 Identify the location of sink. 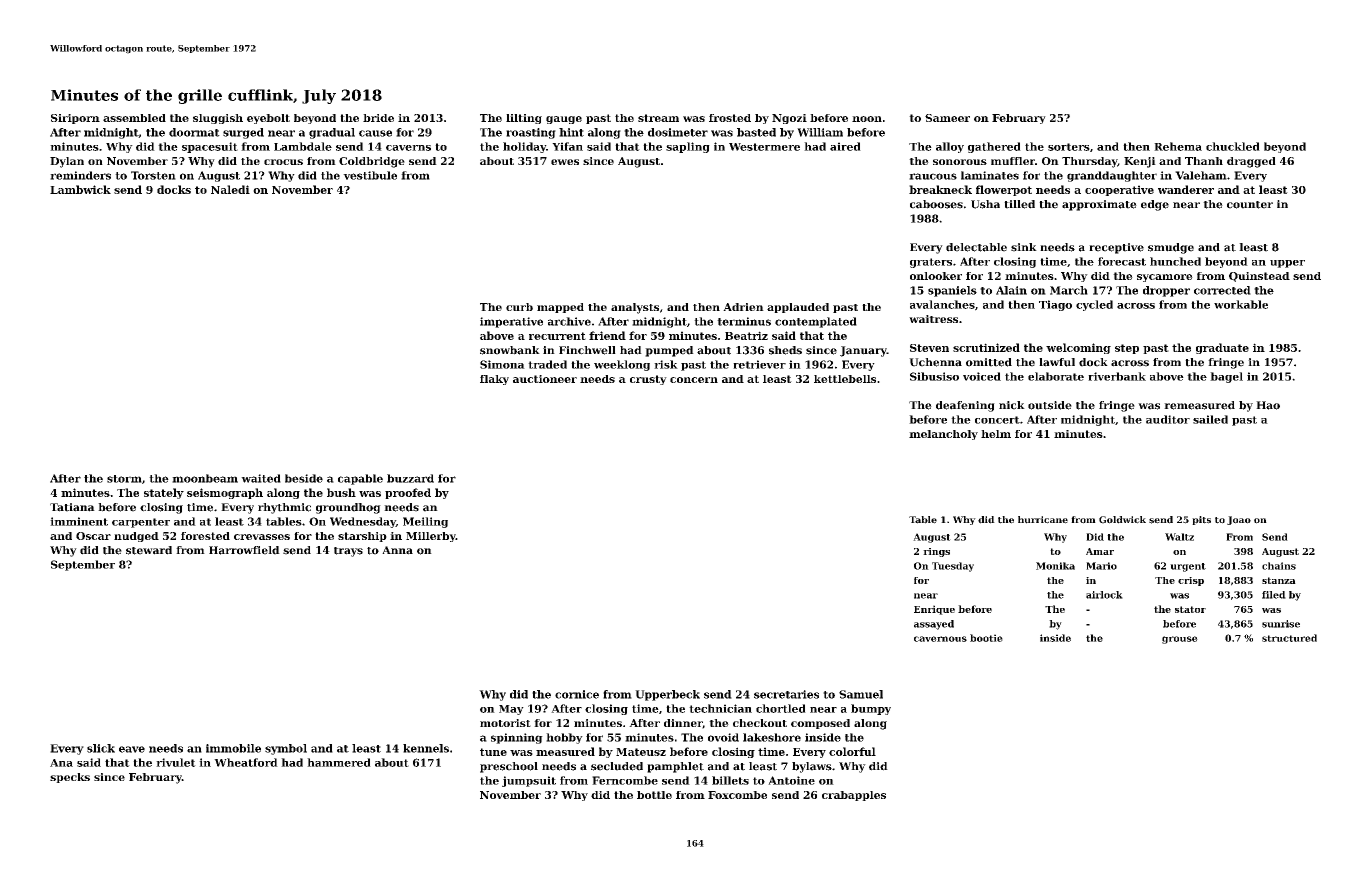
(1024, 247).
